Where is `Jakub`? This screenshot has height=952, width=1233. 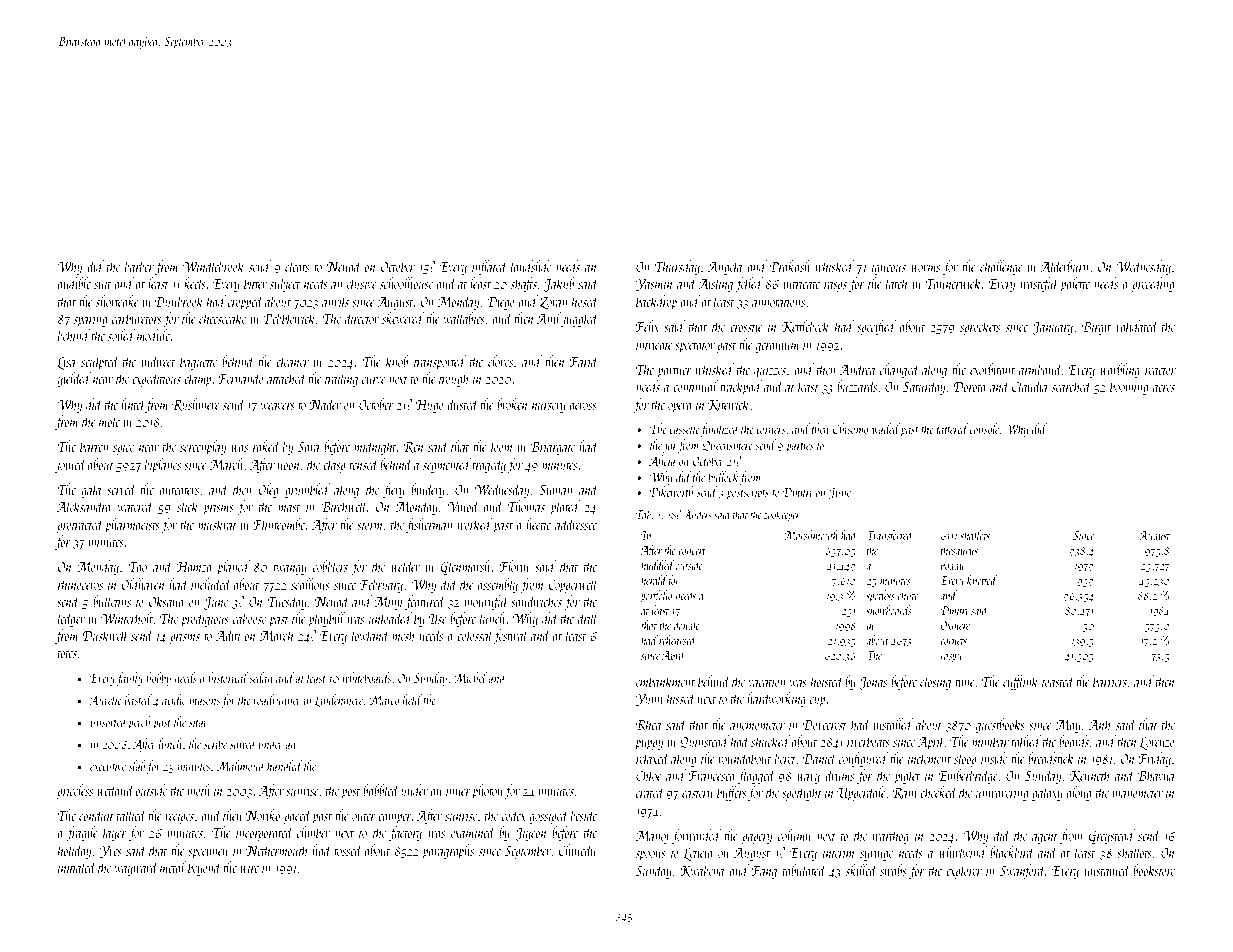 Jakub is located at coordinates (559, 284).
